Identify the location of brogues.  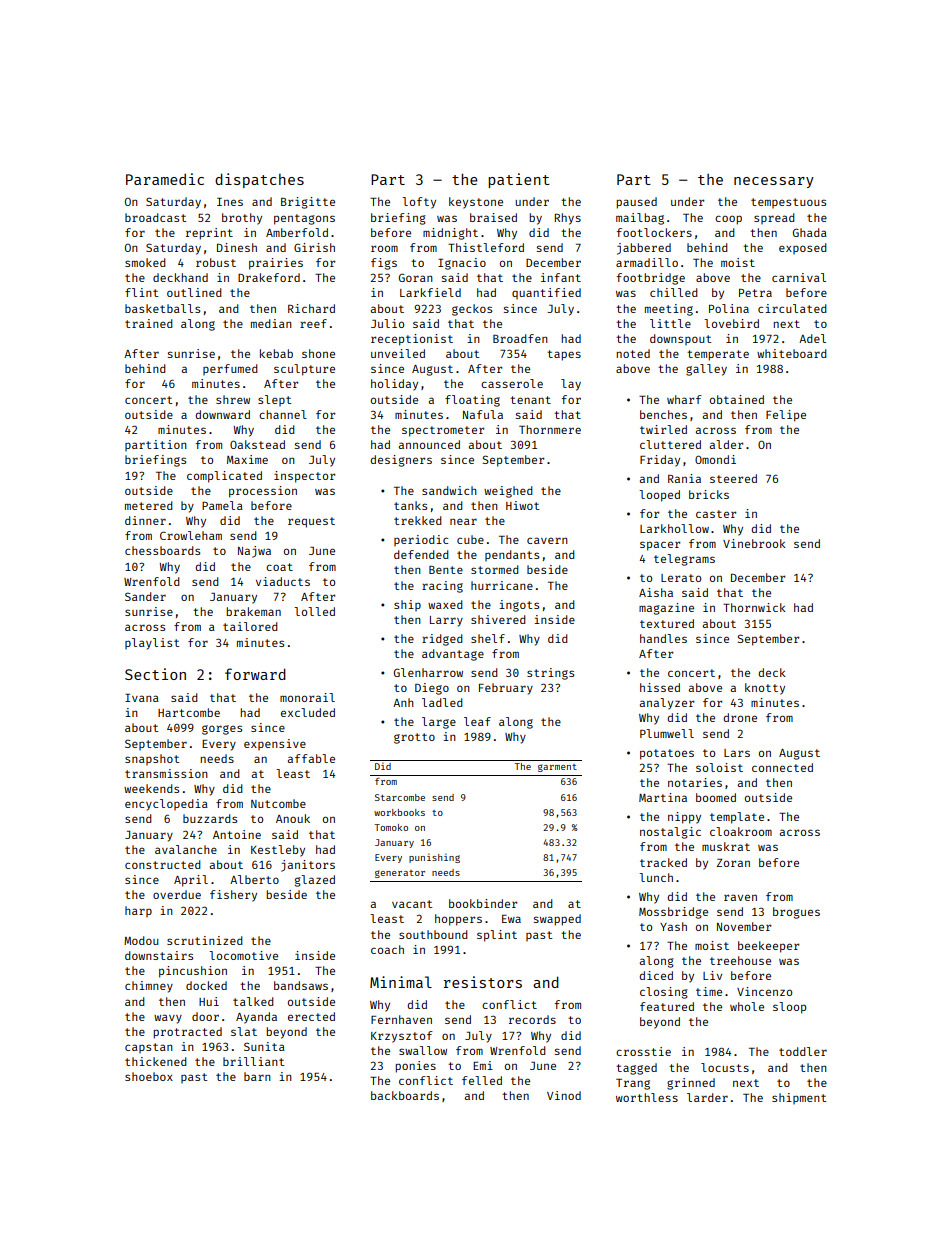
(796, 913).
